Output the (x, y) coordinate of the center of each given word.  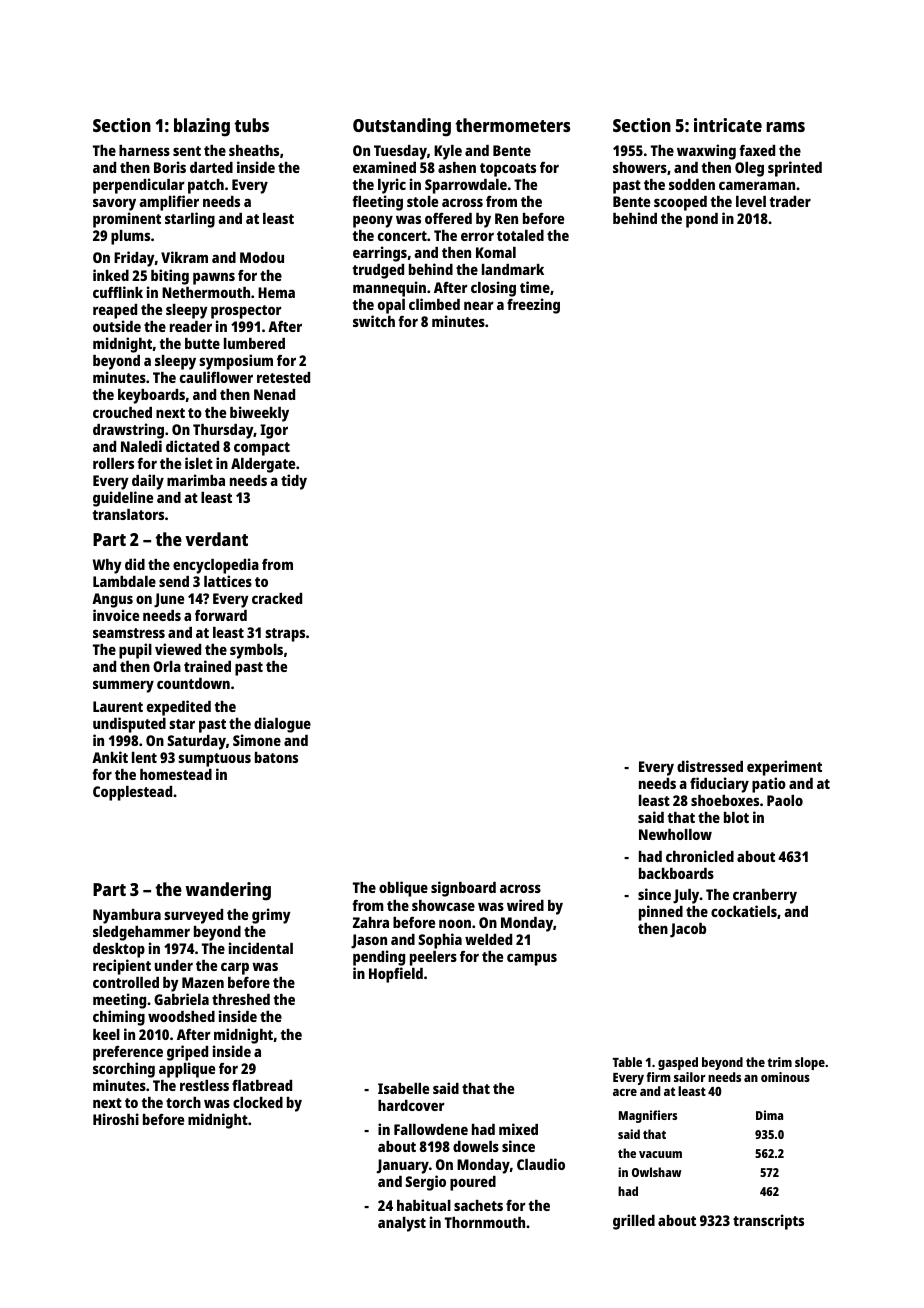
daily (148, 482)
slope (810, 1063)
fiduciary (719, 785)
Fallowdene (431, 1129)
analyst (402, 1224)
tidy (294, 482)
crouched (122, 412)
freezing (533, 306)
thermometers (512, 125)
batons (276, 757)
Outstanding (402, 127)
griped (187, 1053)
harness (144, 150)
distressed (710, 766)
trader (790, 201)
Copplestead (132, 793)
